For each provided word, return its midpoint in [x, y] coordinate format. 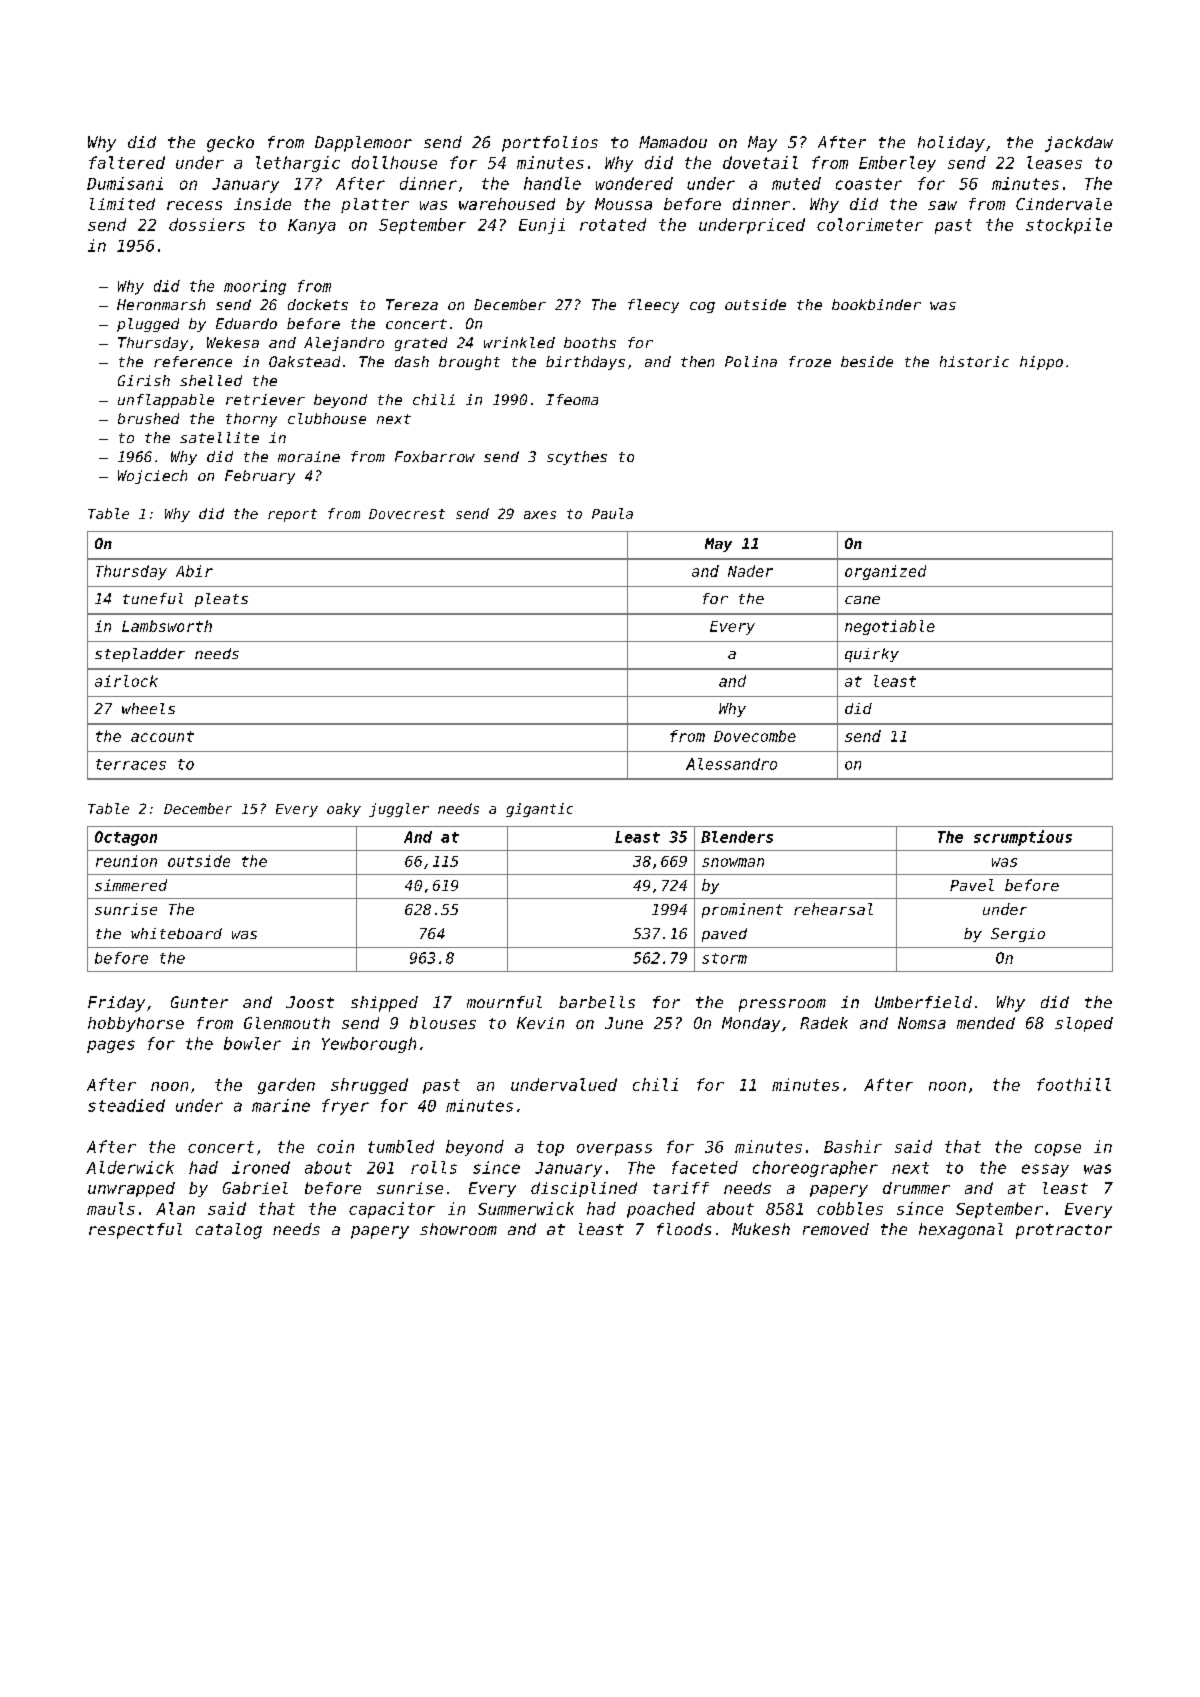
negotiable [890, 627]
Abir [194, 571]
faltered [127, 162]
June [624, 1023]
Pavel [972, 885]
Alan [175, 1208]
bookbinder [876, 304]
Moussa [623, 204]
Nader [750, 571]
